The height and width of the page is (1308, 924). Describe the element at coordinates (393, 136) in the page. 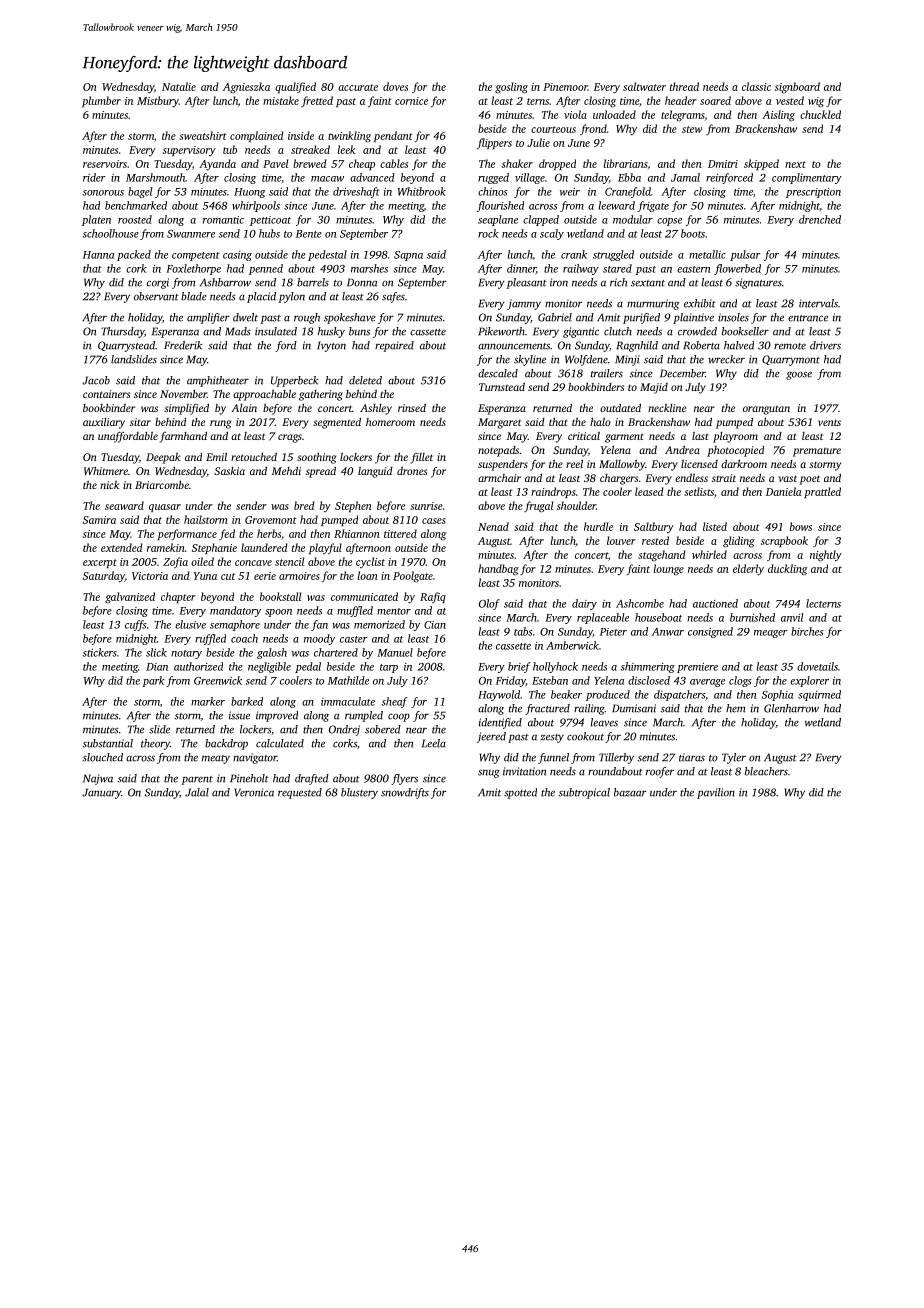

I see `pendant` at that location.
